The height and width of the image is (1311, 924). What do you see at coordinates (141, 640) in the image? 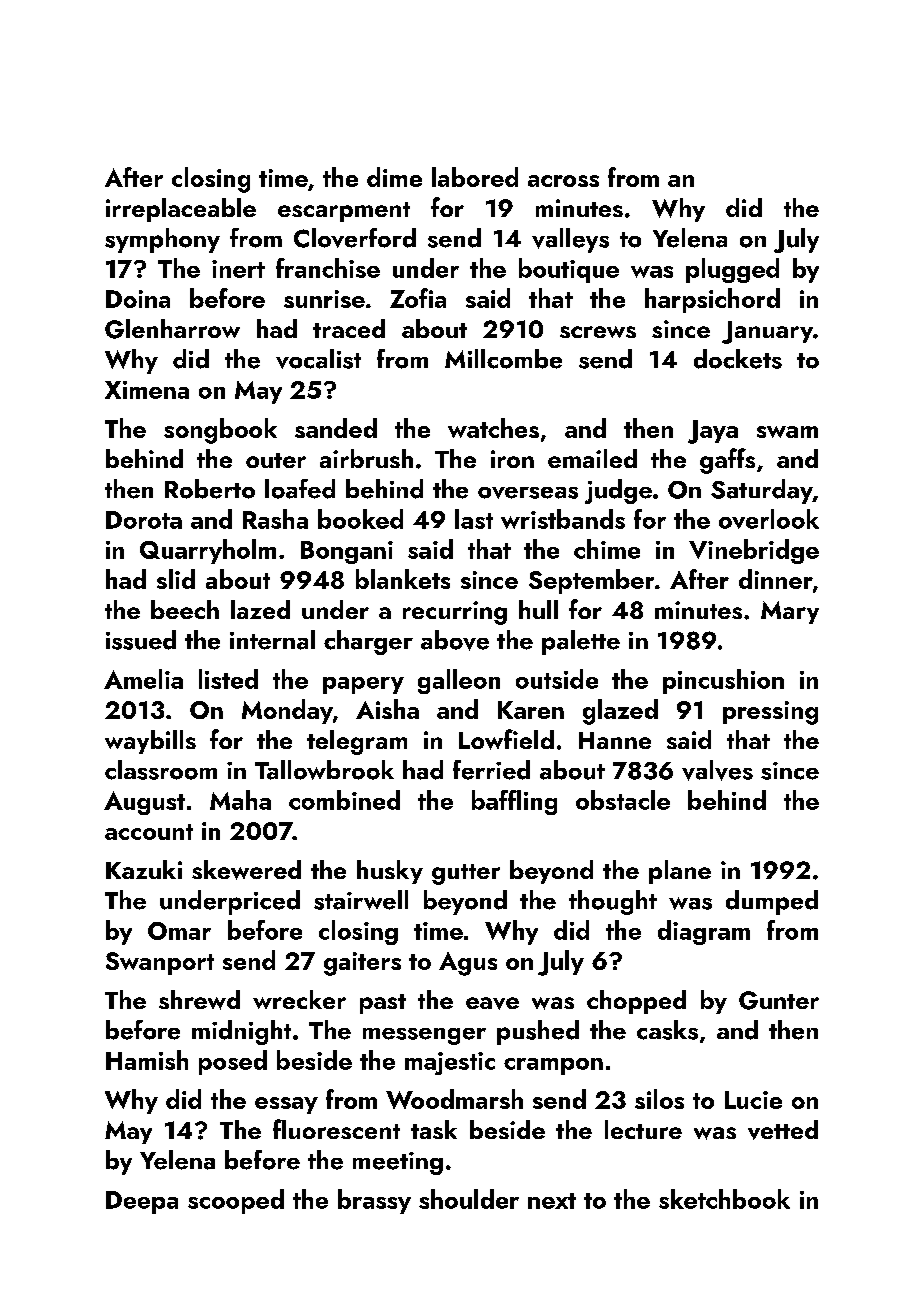
I see `issued` at bounding box center [141, 640].
